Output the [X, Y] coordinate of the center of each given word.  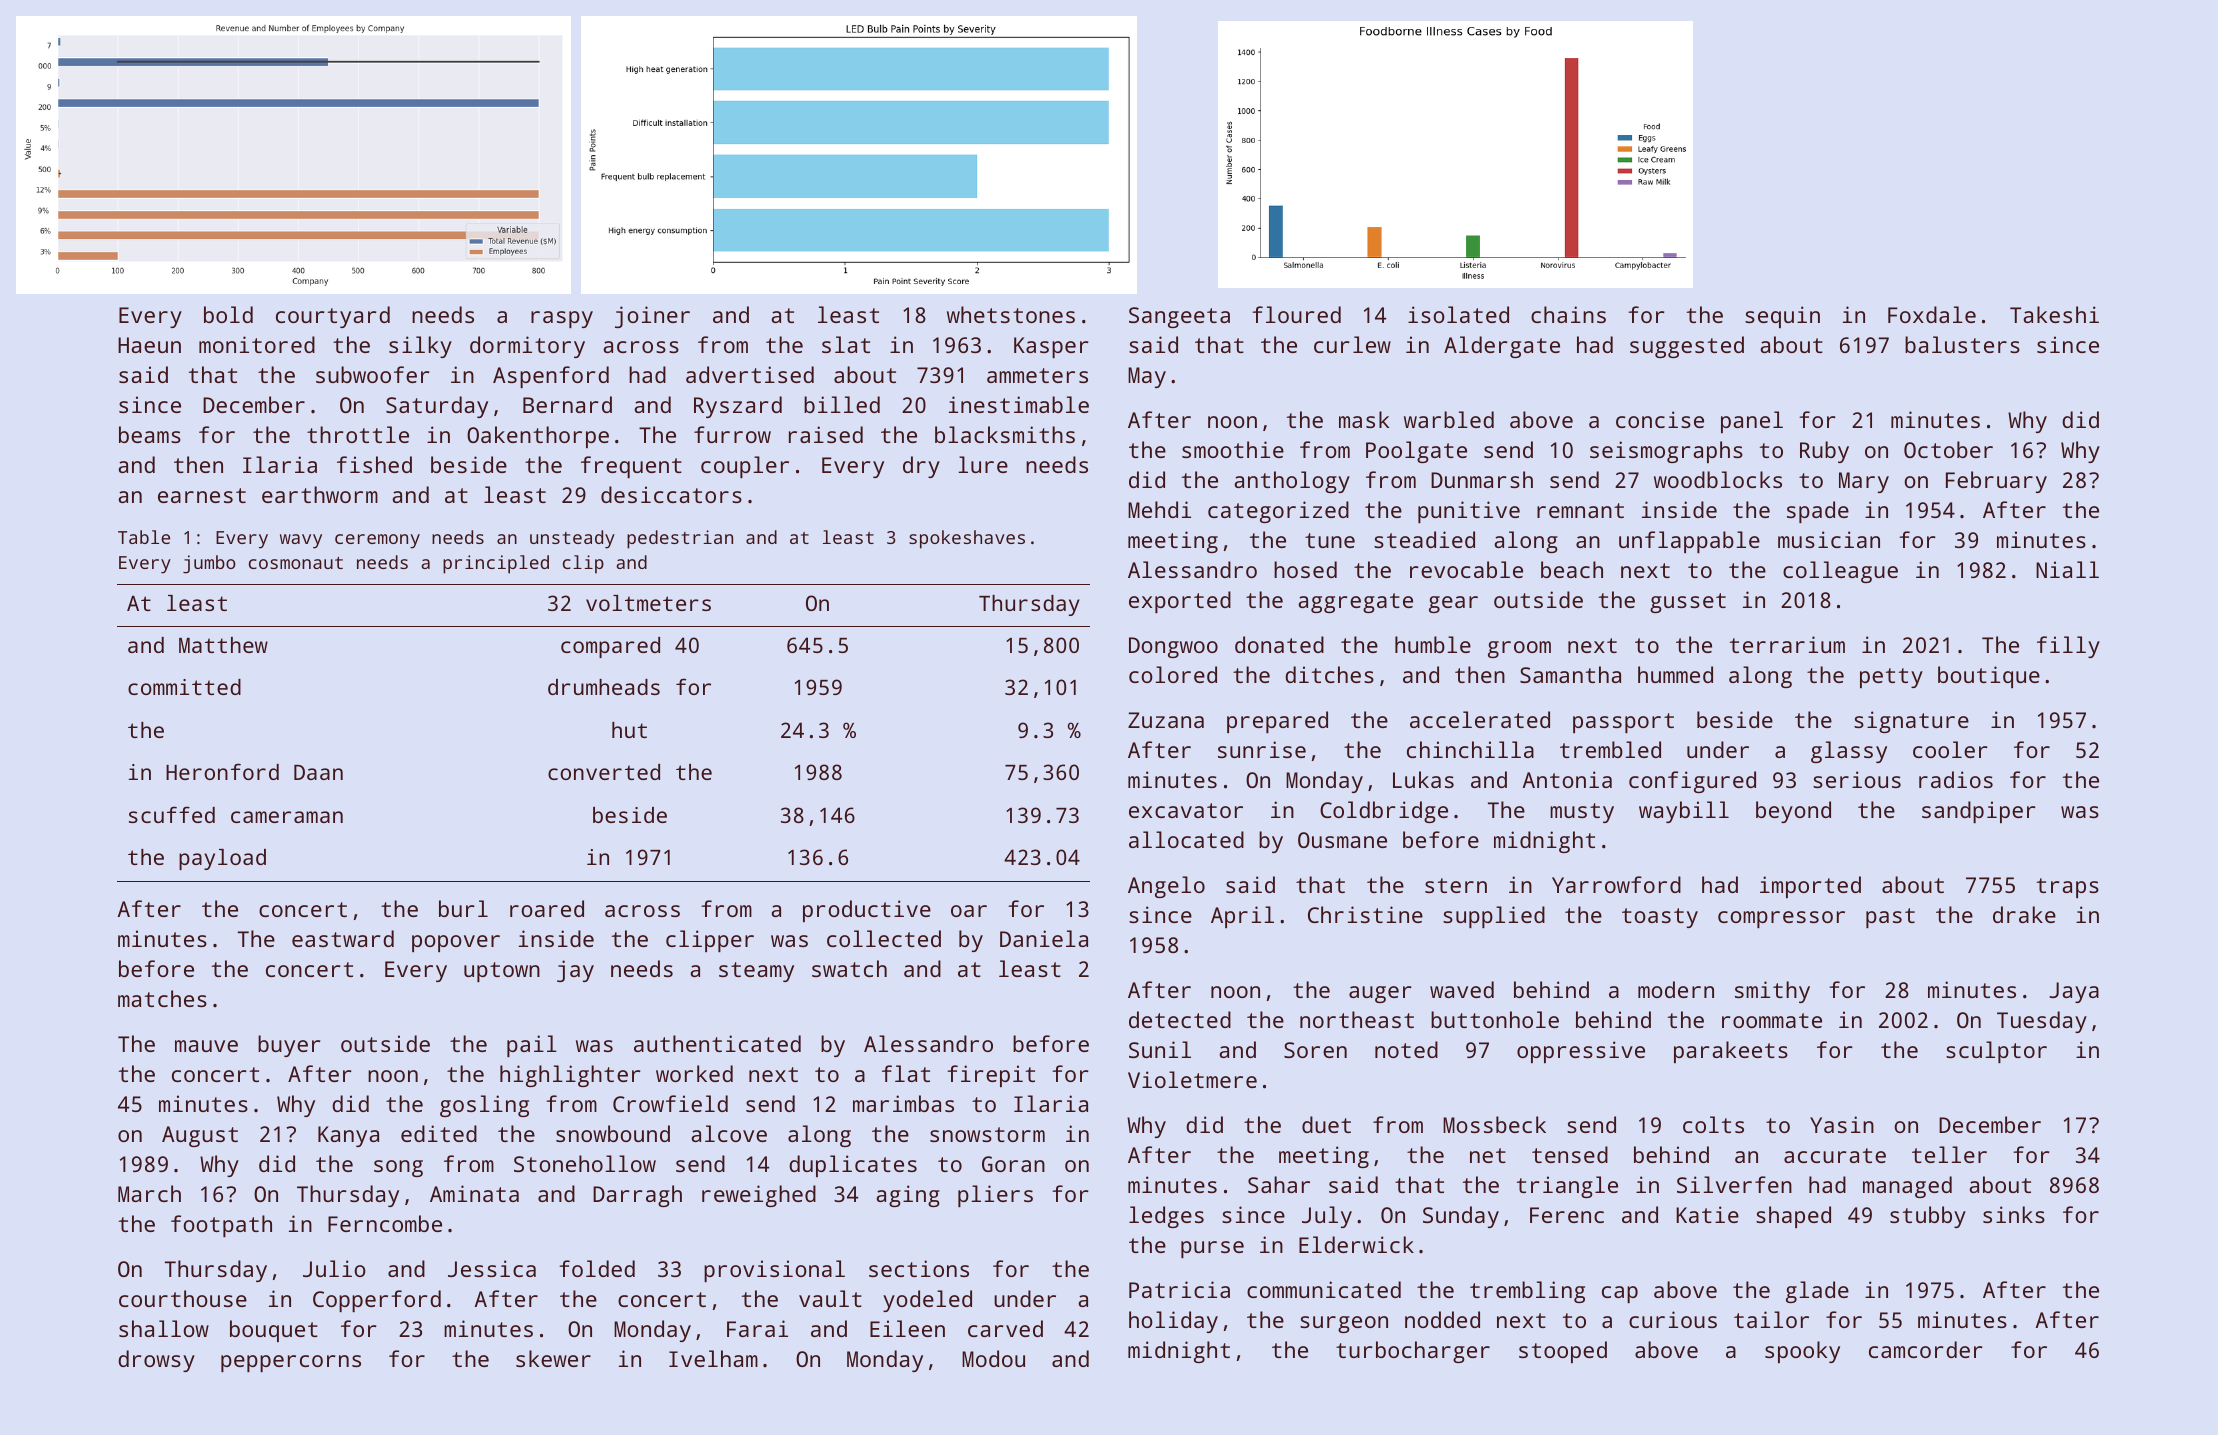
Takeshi [2054, 314]
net [1488, 1155]
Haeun [149, 345]
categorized [1278, 512]
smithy [1772, 992]
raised [826, 434]
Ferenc [1567, 1215]
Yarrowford [1616, 884]
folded [597, 1268]
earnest [202, 495]
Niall [2067, 569]
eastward [343, 938]
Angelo [1166, 887]
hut [629, 730]
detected [1180, 1019]
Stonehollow [585, 1163]
